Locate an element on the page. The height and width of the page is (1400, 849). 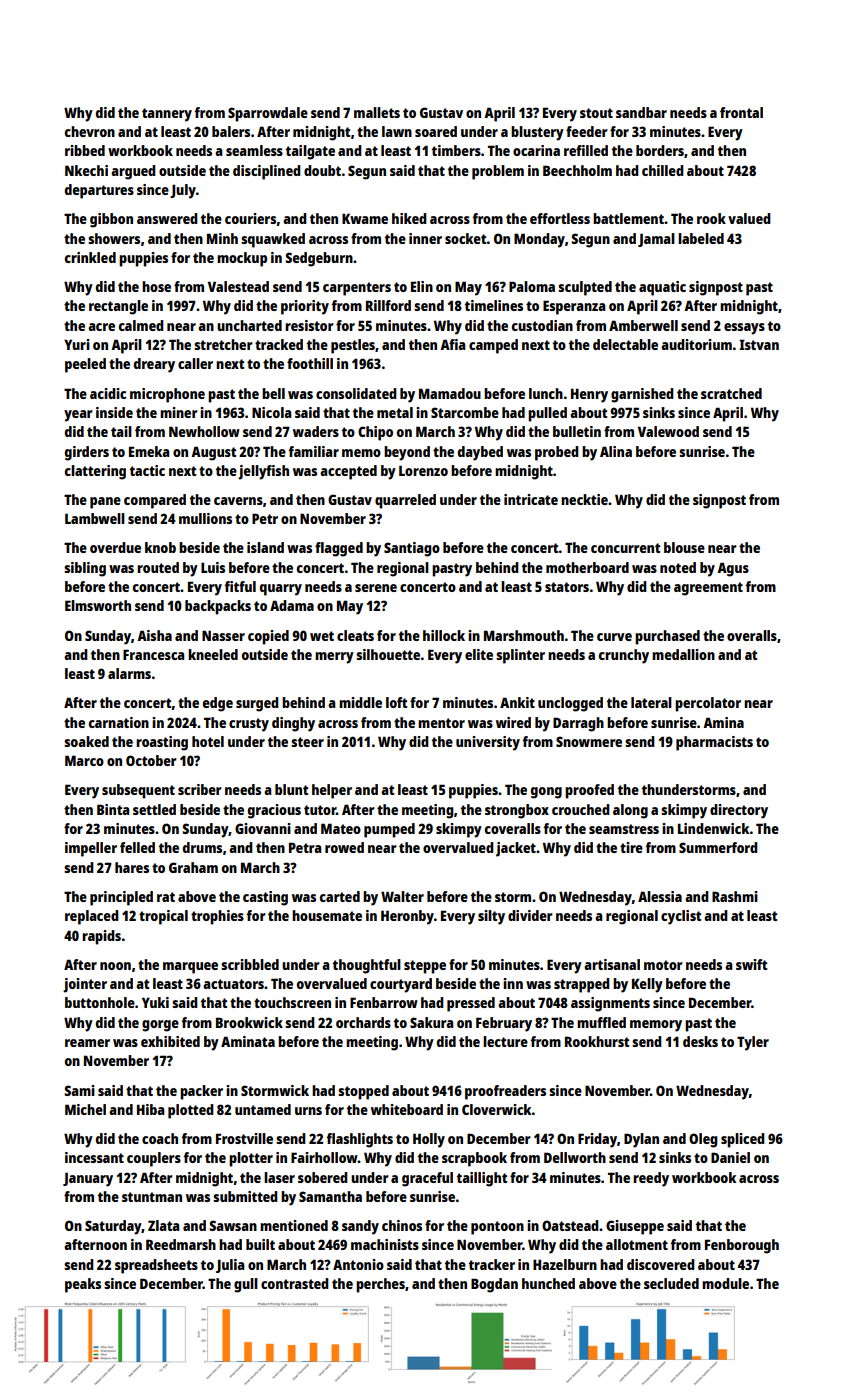
incessant is located at coordinates (94, 1157).
